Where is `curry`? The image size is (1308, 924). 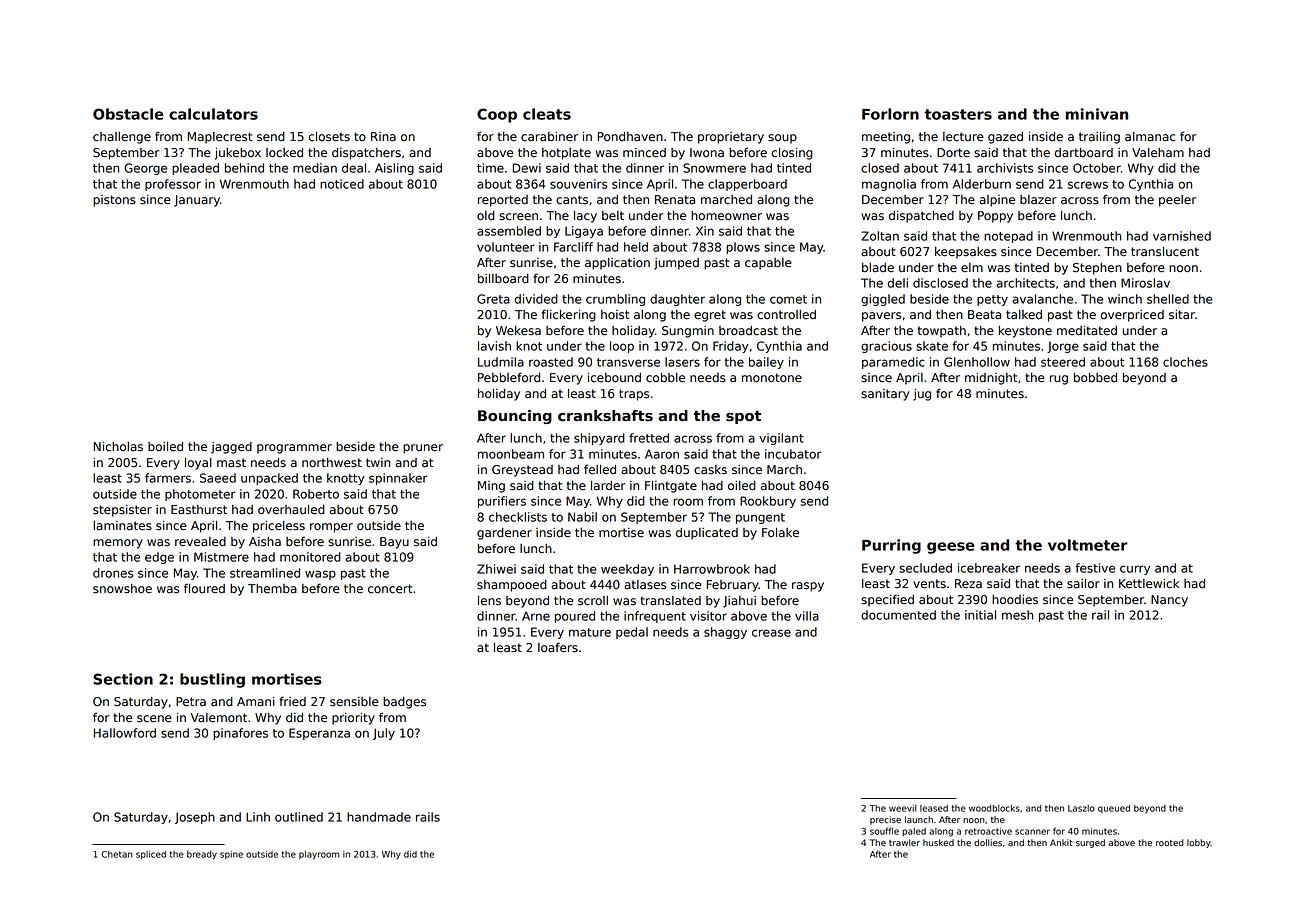
curry is located at coordinates (1135, 570).
